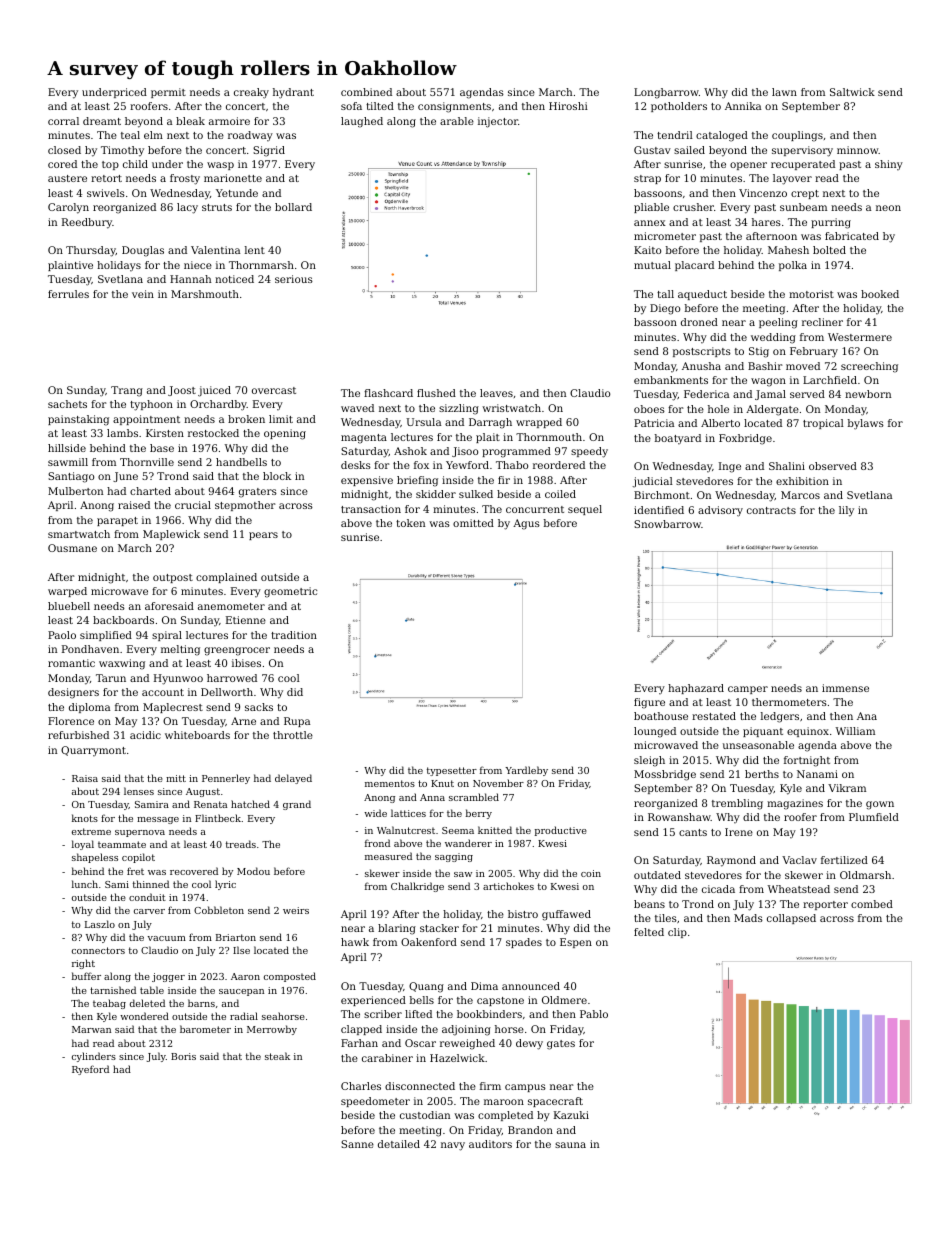 This screenshot has width=952, height=1233. I want to click on Kaito, so click(647, 250).
